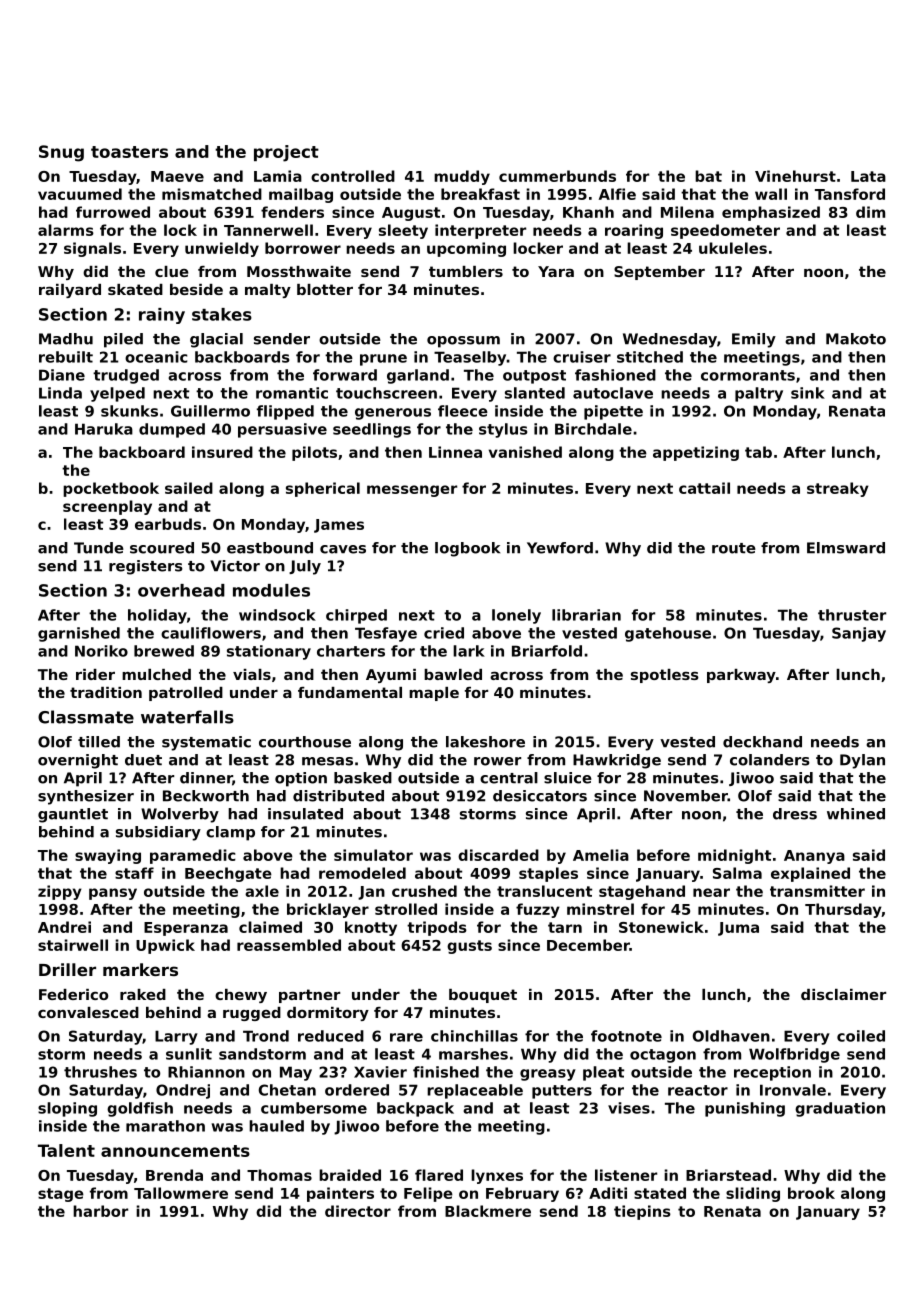 Image resolution: width=924 pixels, height=1308 pixels. Describe the element at coordinates (241, 996) in the image. I see `chewy` at that location.
